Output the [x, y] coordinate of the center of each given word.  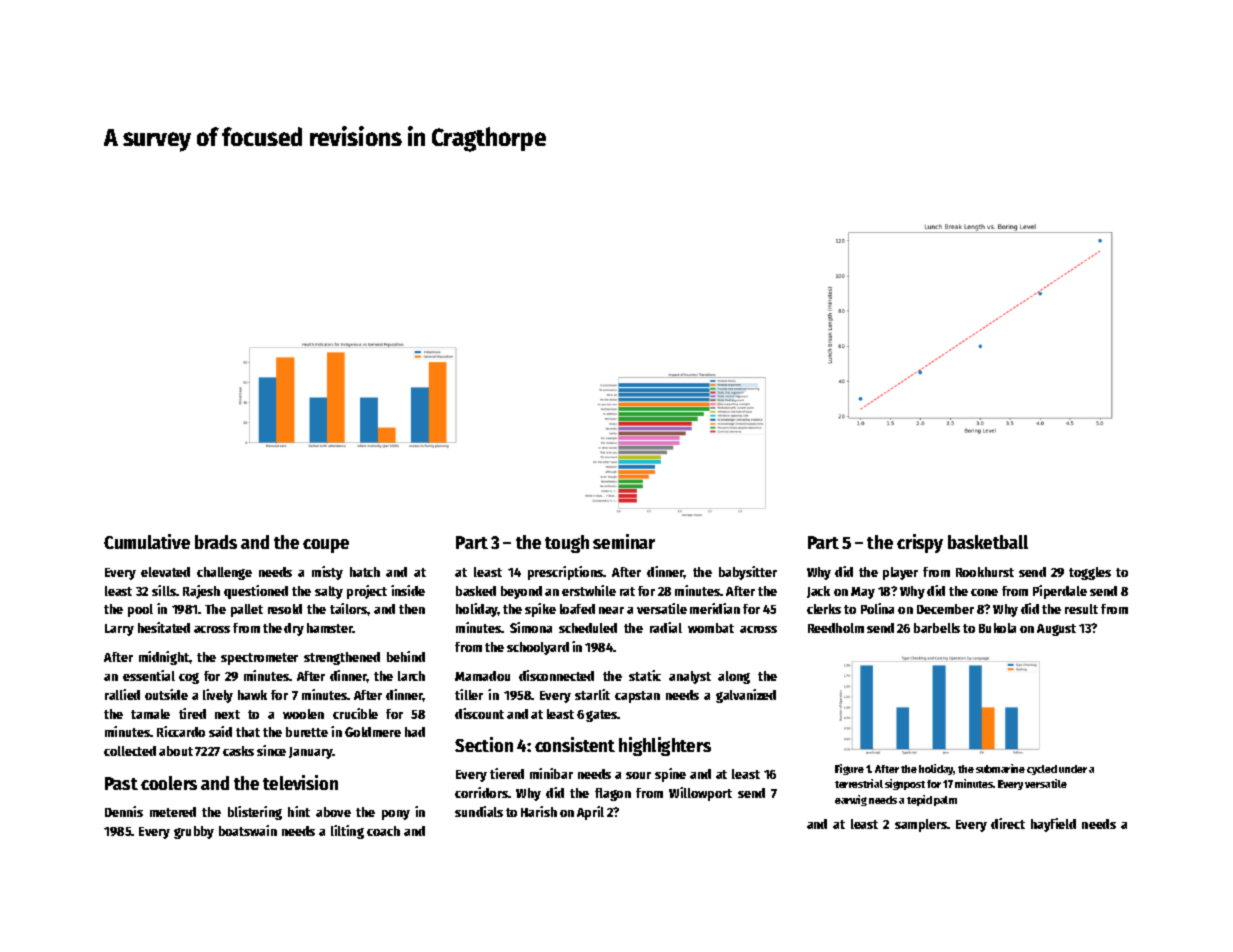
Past [121, 783]
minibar [551, 773]
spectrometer [259, 659]
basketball [988, 542]
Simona [531, 627]
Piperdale [1060, 592]
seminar [624, 541]
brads [216, 542]
